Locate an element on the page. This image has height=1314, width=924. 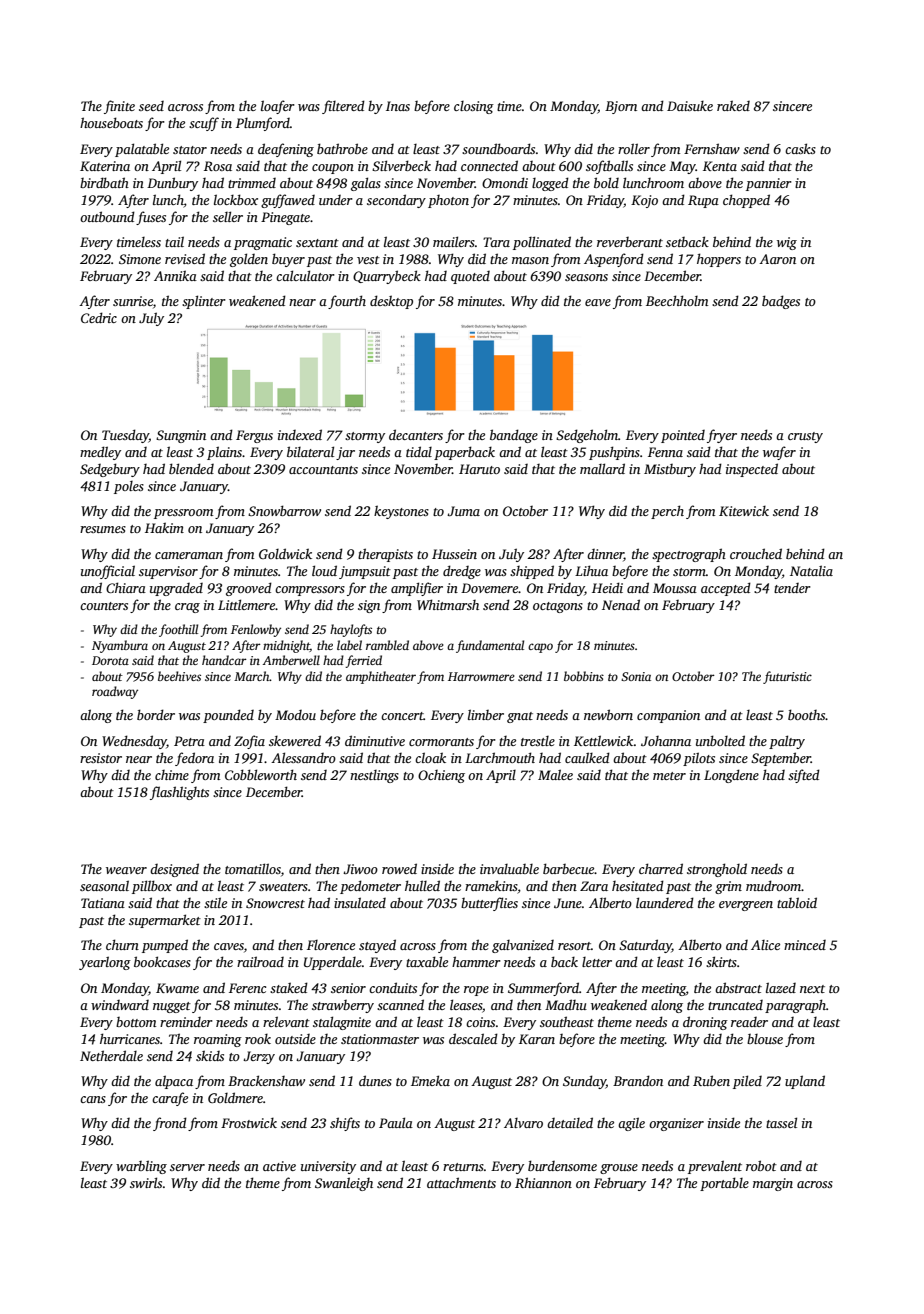
attachments is located at coordinates (461, 1182).
